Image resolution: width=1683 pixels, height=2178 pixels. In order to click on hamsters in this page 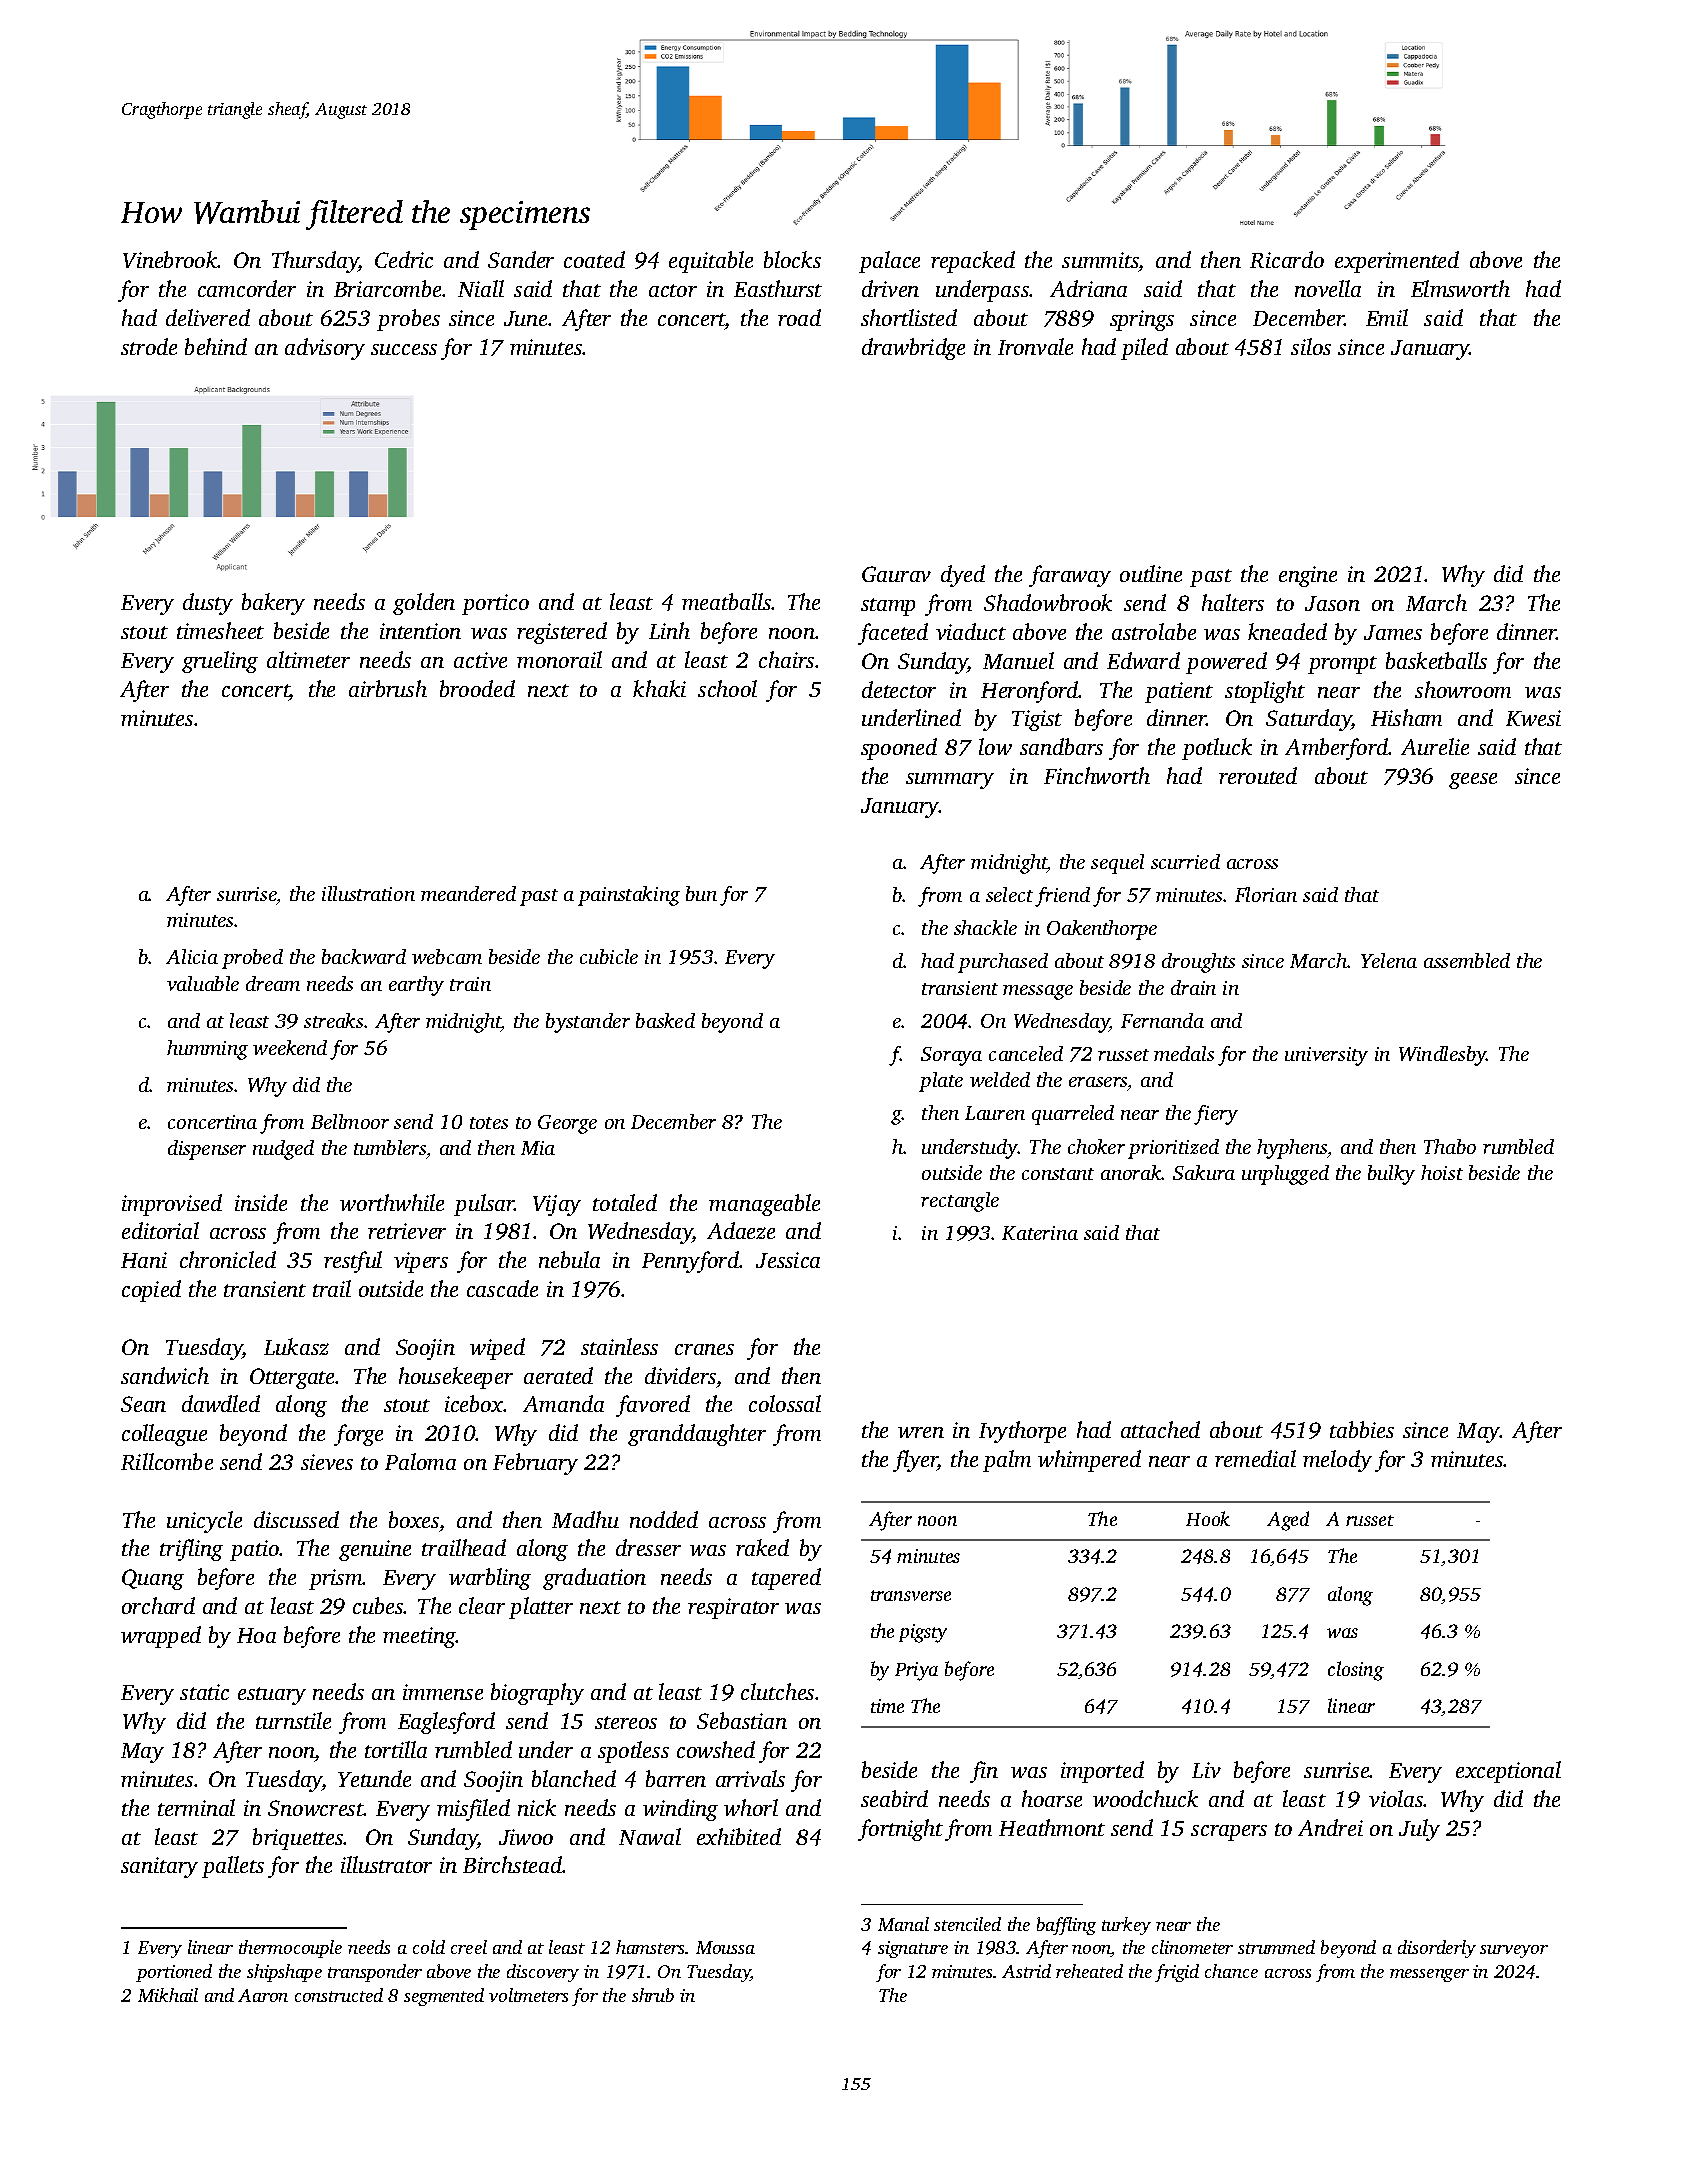, I will do `click(650, 1947)`.
